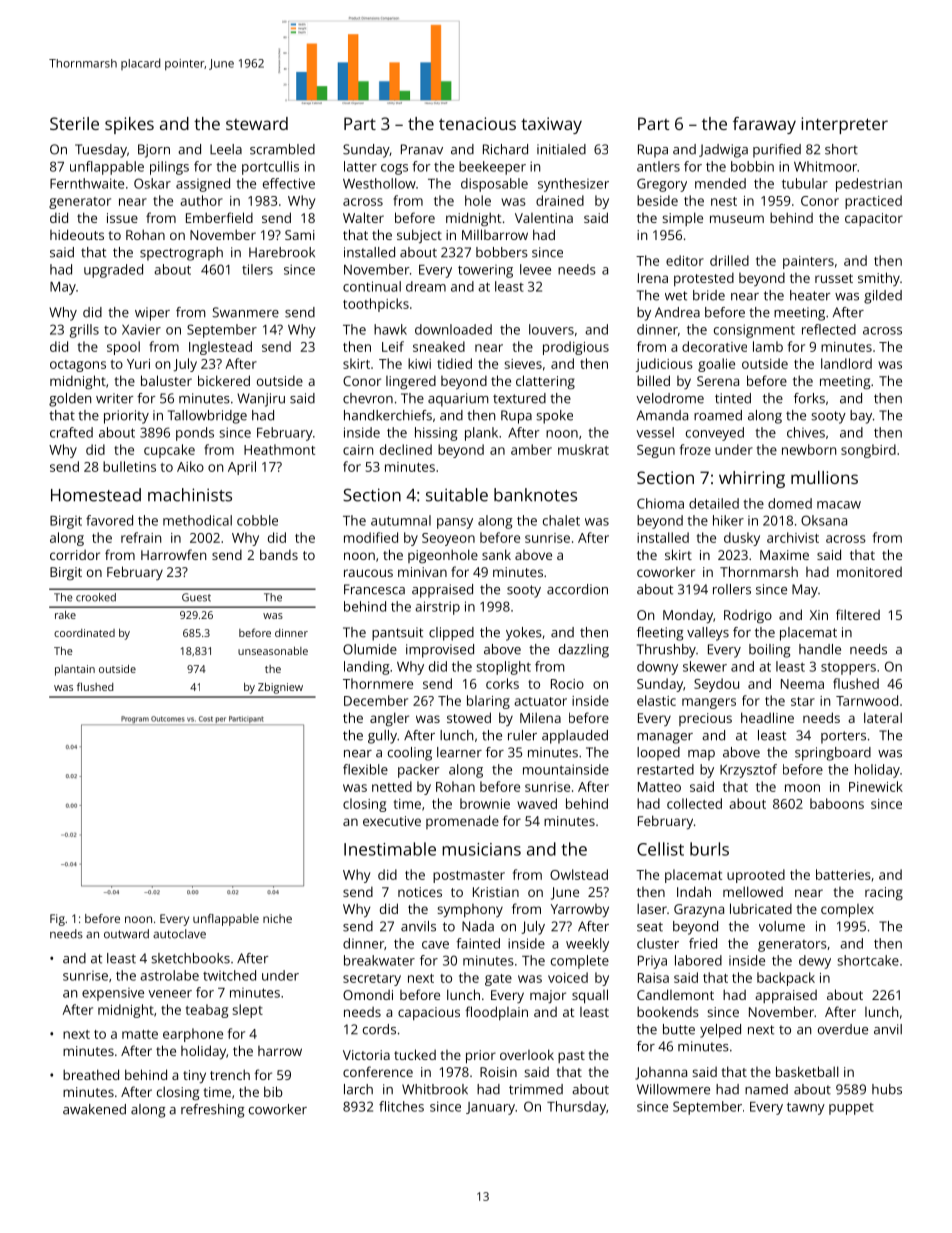 Image resolution: width=952 pixels, height=1233 pixels. Describe the element at coordinates (65, 615) in the screenshot. I see `rake` at that location.
